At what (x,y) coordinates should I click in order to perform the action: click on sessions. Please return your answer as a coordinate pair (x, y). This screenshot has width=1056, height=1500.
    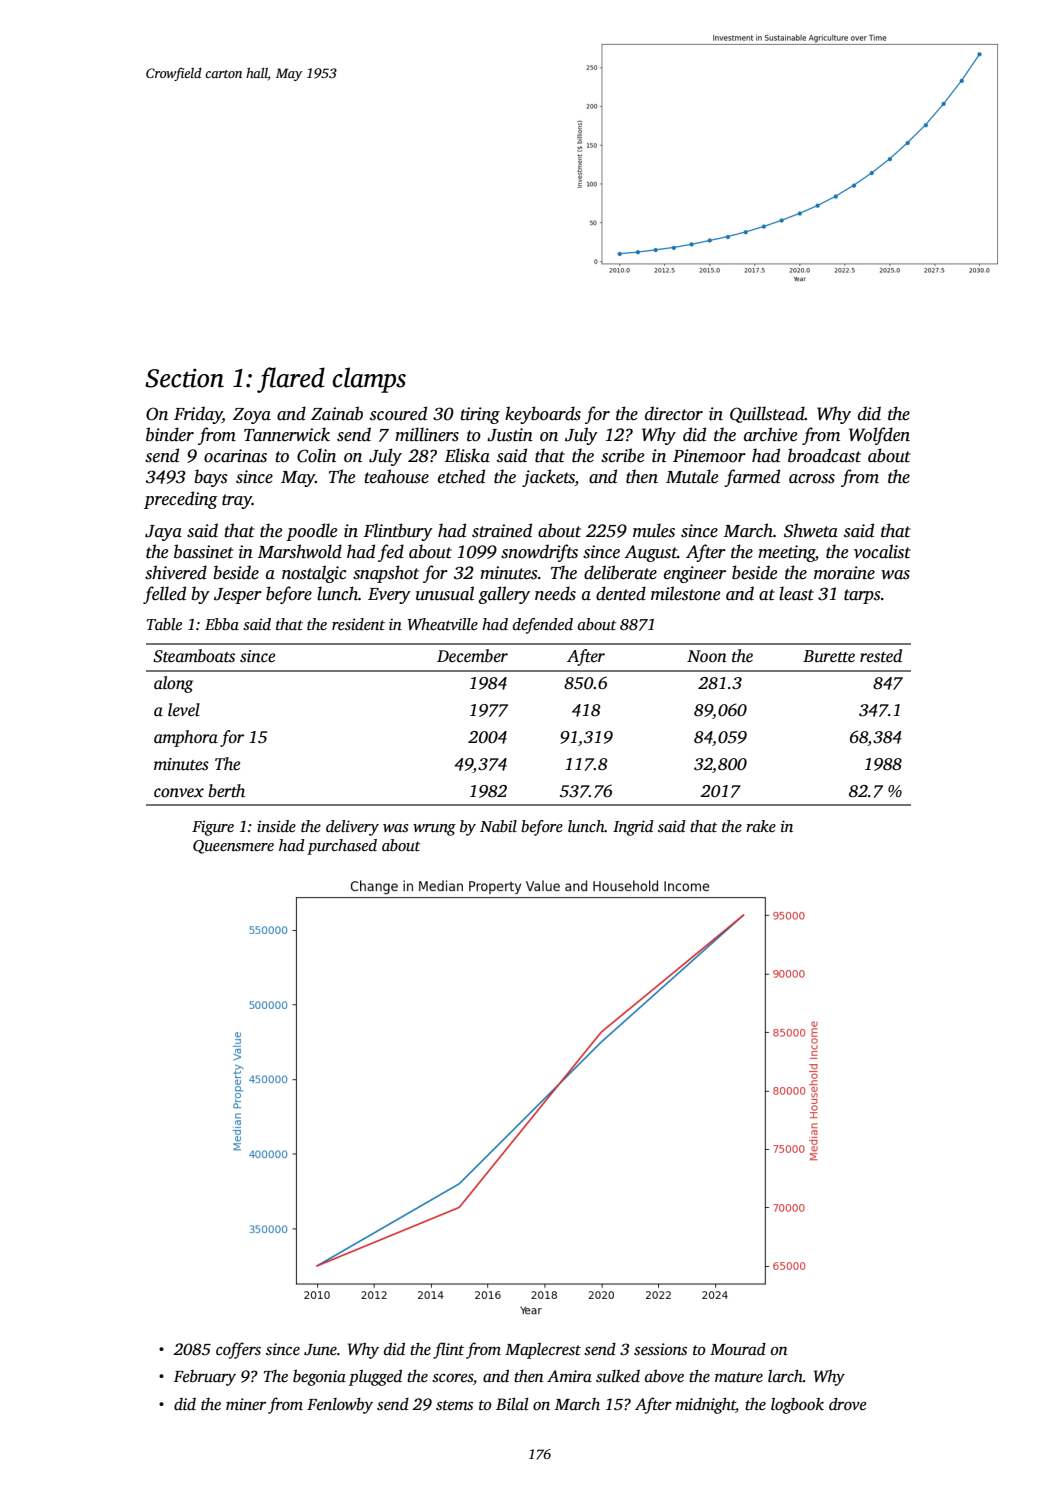
    Looking at the image, I should click on (660, 1349).
